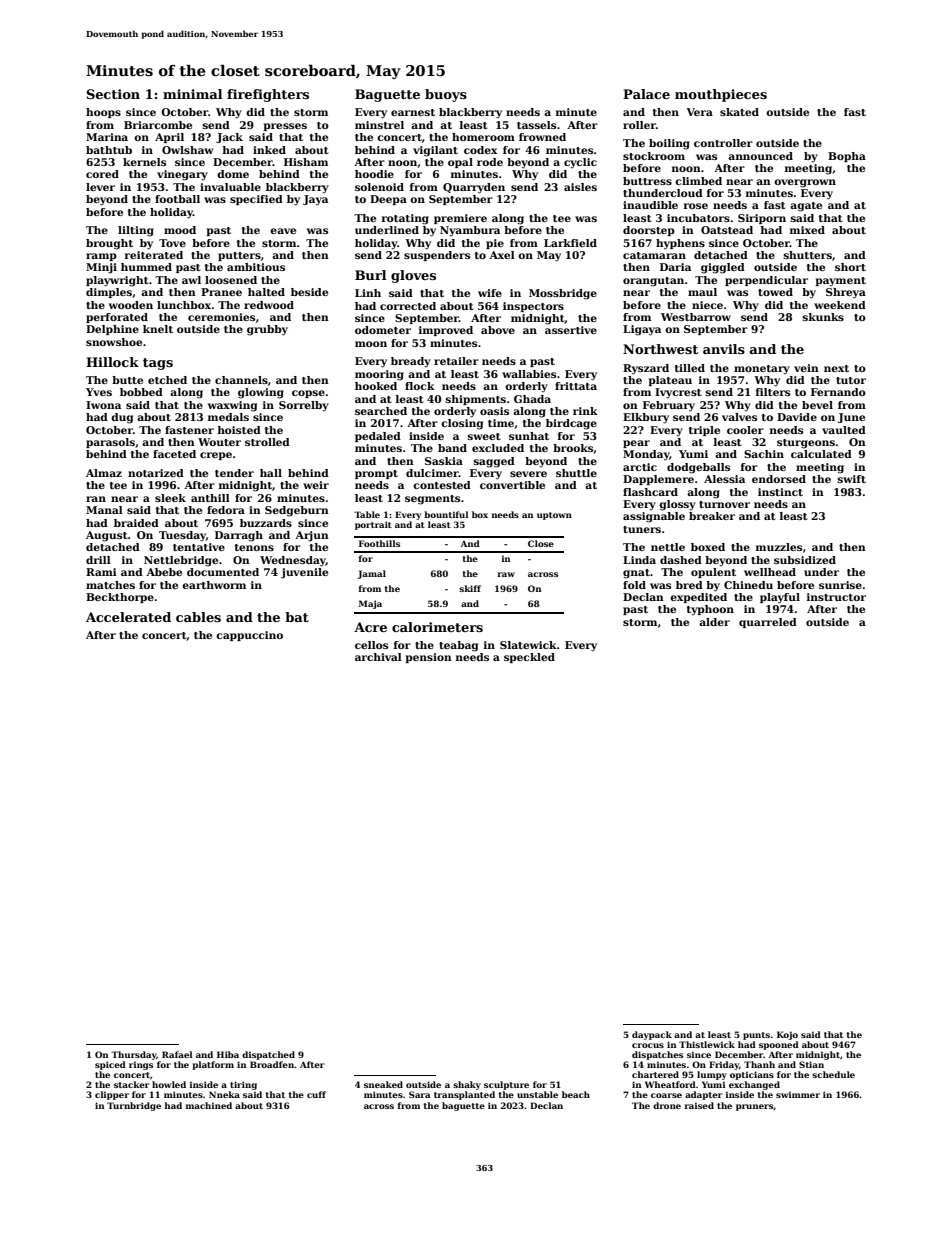 The height and width of the document is (1233, 952). What do you see at coordinates (721, 95) in the document?
I see `mouthpieces` at bounding box center [721, 95].
